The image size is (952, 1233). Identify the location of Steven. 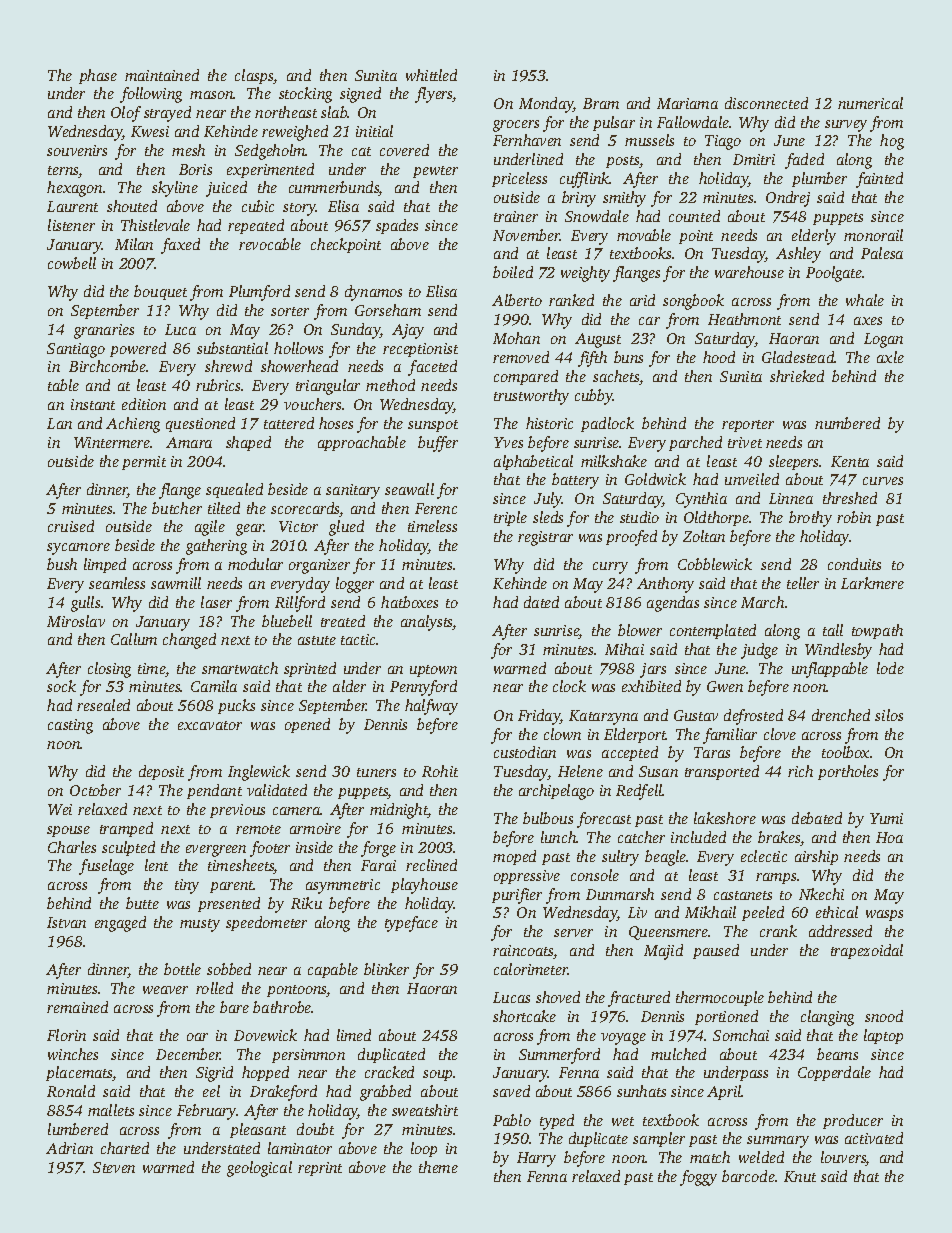
(114, 1167).
